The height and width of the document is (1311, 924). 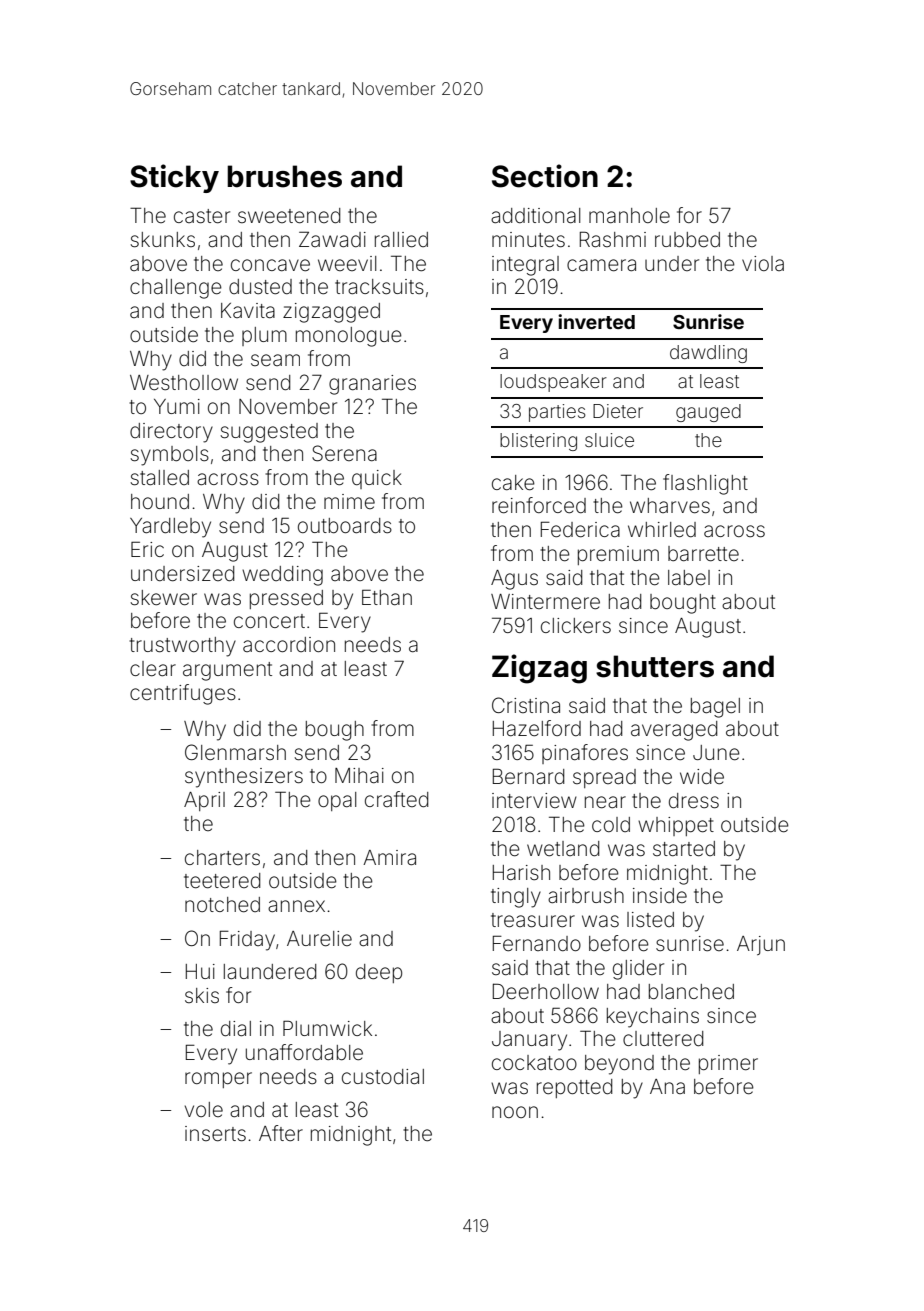 What do you see at coordinates (177, 406) in the document?
I see `Yumi` at bounding box center [177, 406].
